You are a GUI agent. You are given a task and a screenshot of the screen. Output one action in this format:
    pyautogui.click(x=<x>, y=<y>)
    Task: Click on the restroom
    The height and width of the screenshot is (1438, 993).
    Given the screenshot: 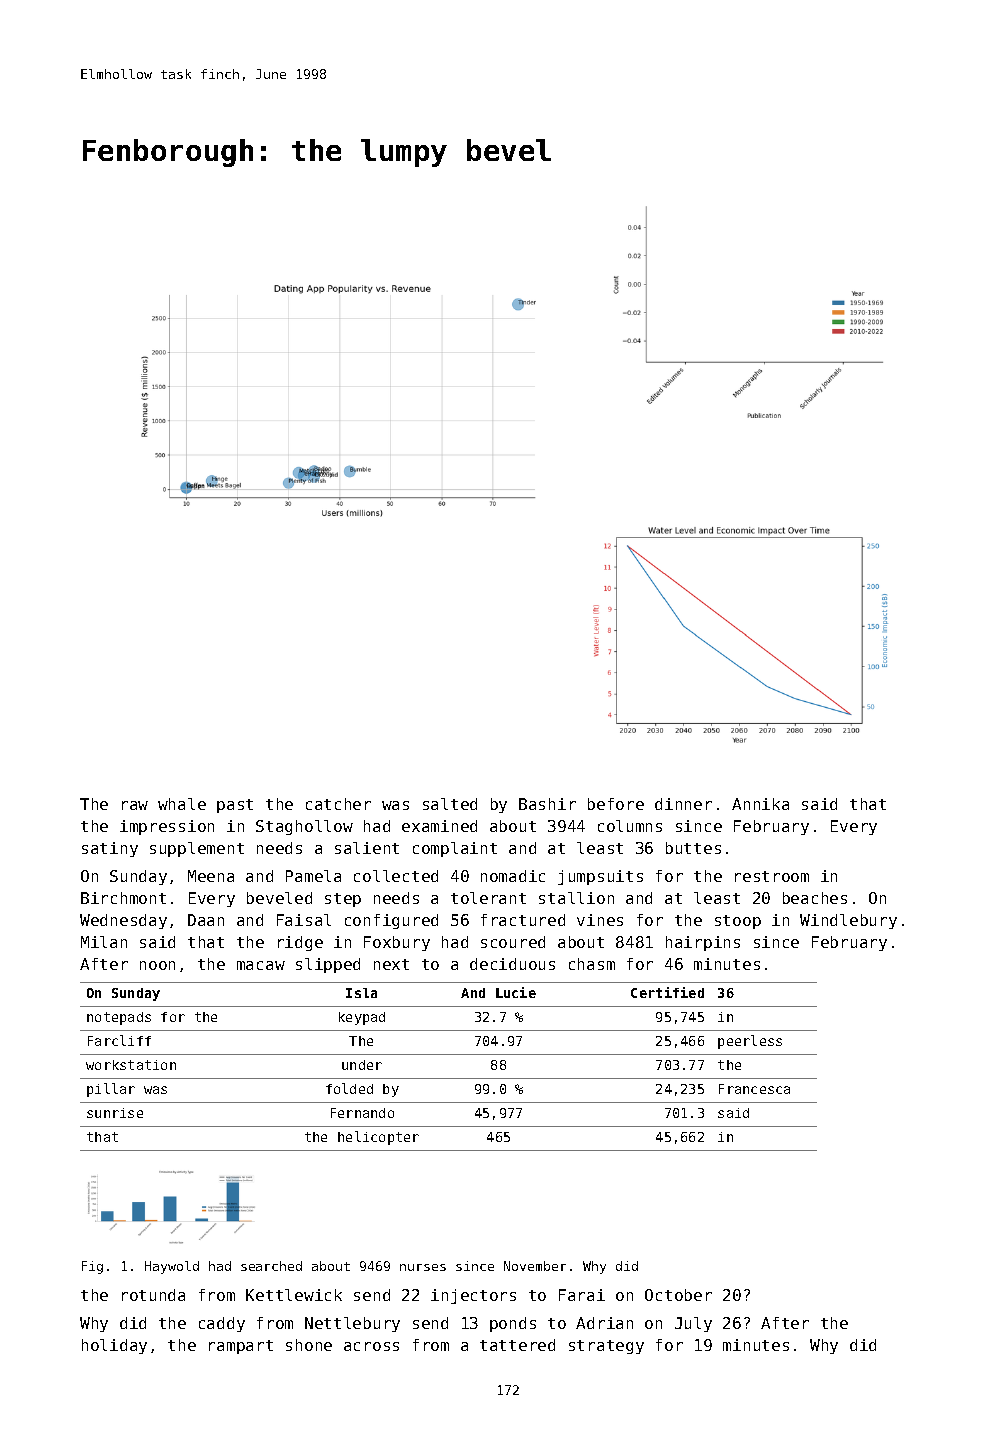 What is the action you would take?
    pyautogui.click(x=772, y=876)
